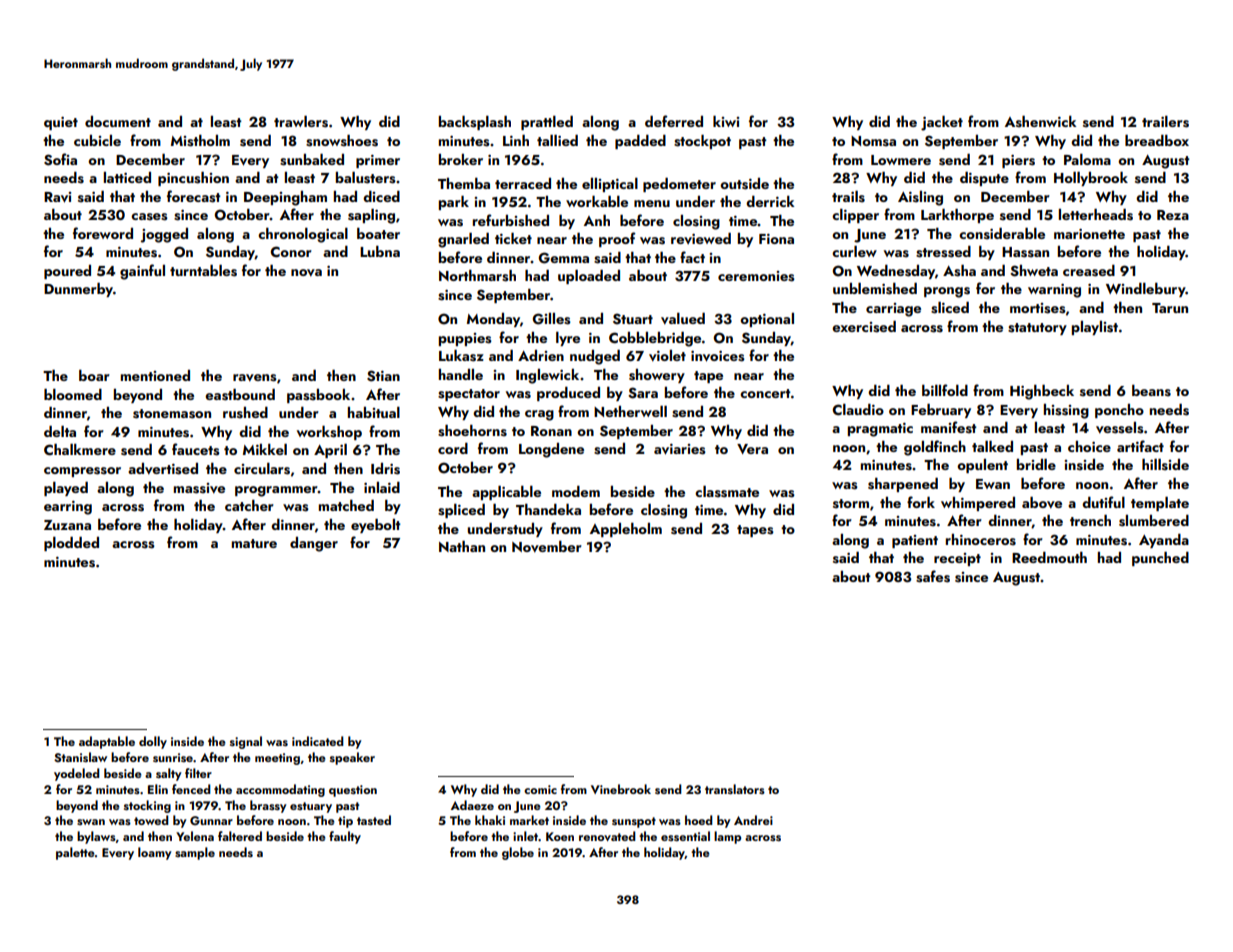  Describe the element at coordinates (1165, 465) in the screenshot. I see `hillside` at that location.
